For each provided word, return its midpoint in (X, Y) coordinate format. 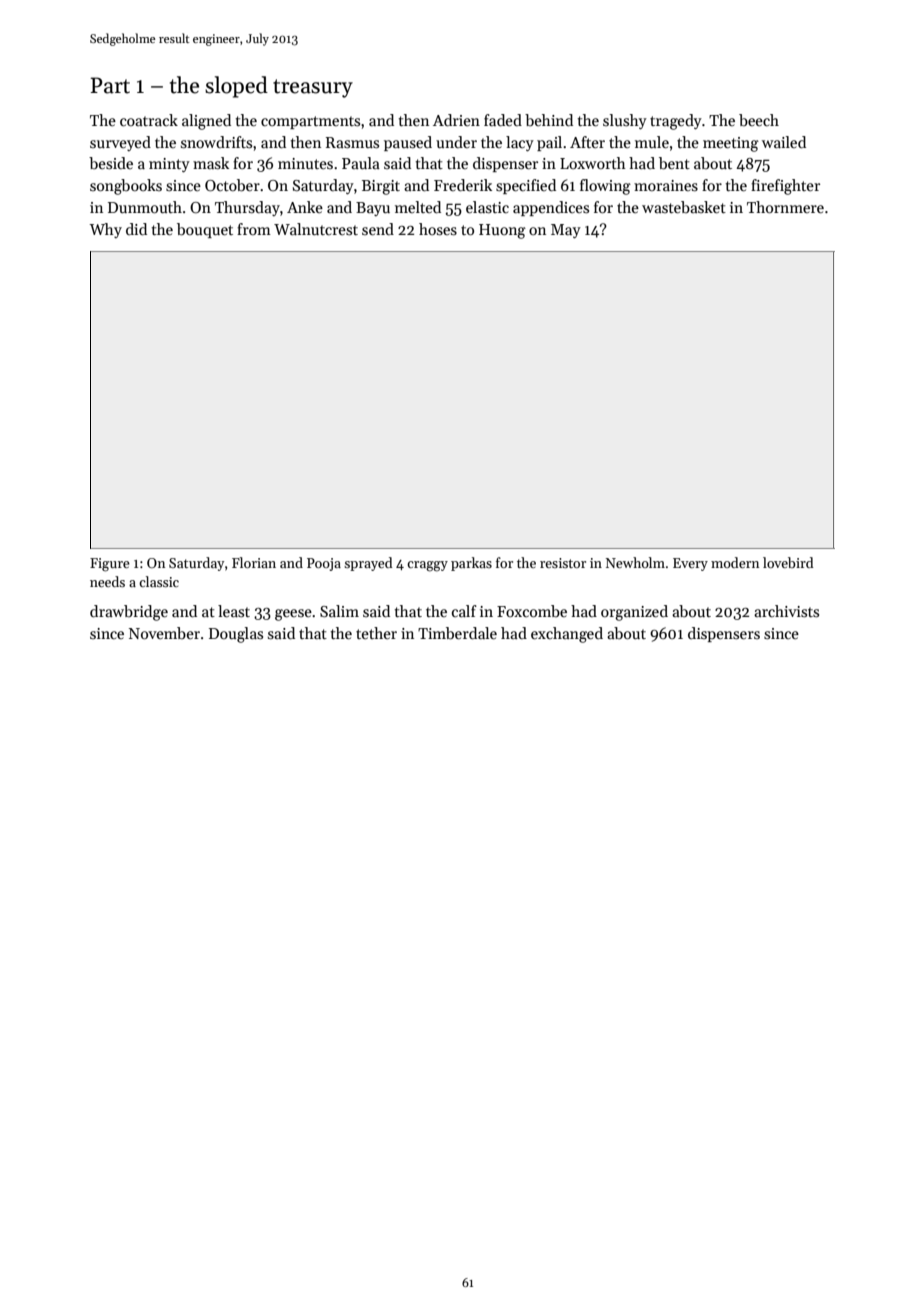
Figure (110, 565)
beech (759, 120)
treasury (313, 88)
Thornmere (785, 207)
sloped (236, 87)
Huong (502, 231)
